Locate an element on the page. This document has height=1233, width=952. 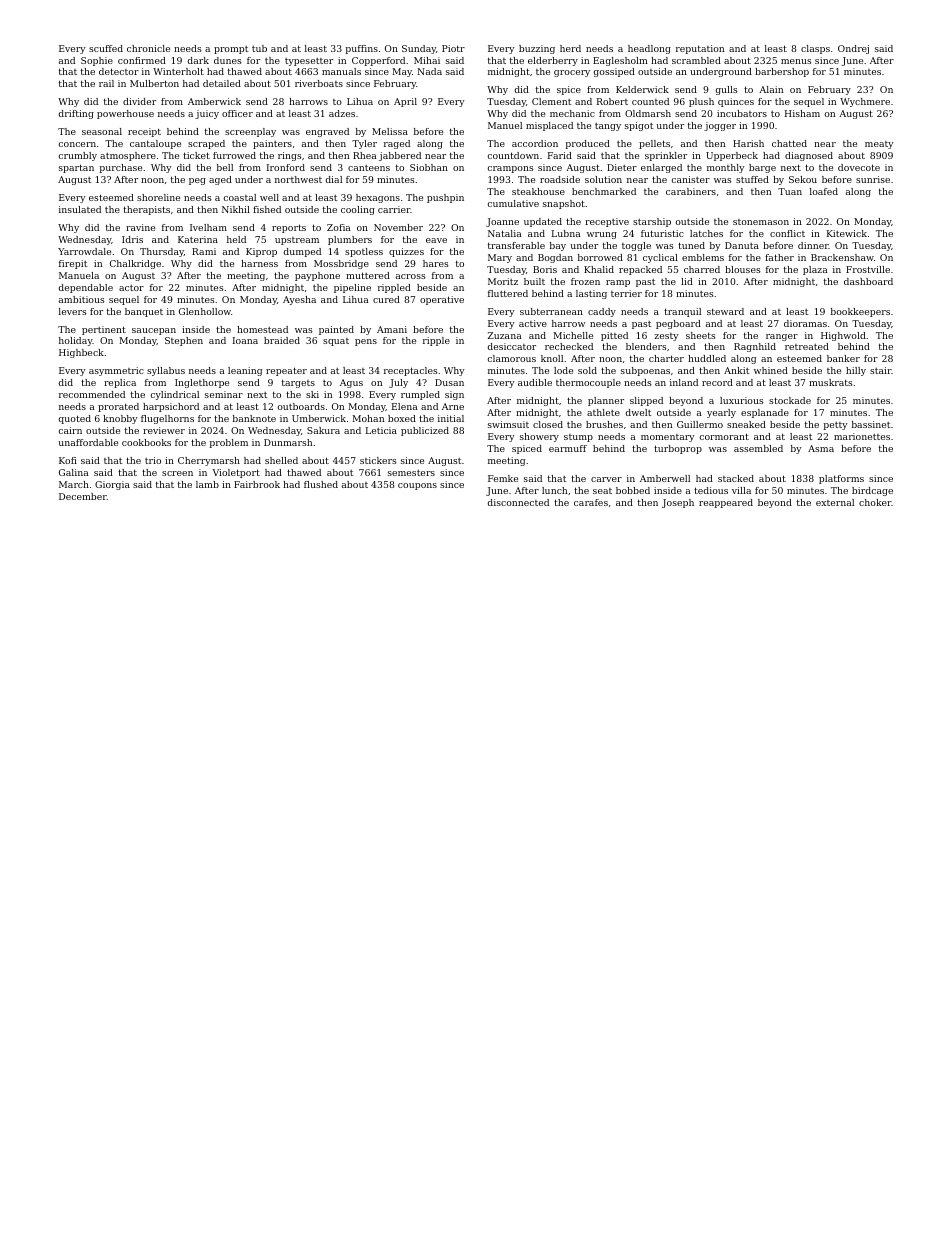
marionettes is located at coordinates (862, 436).
